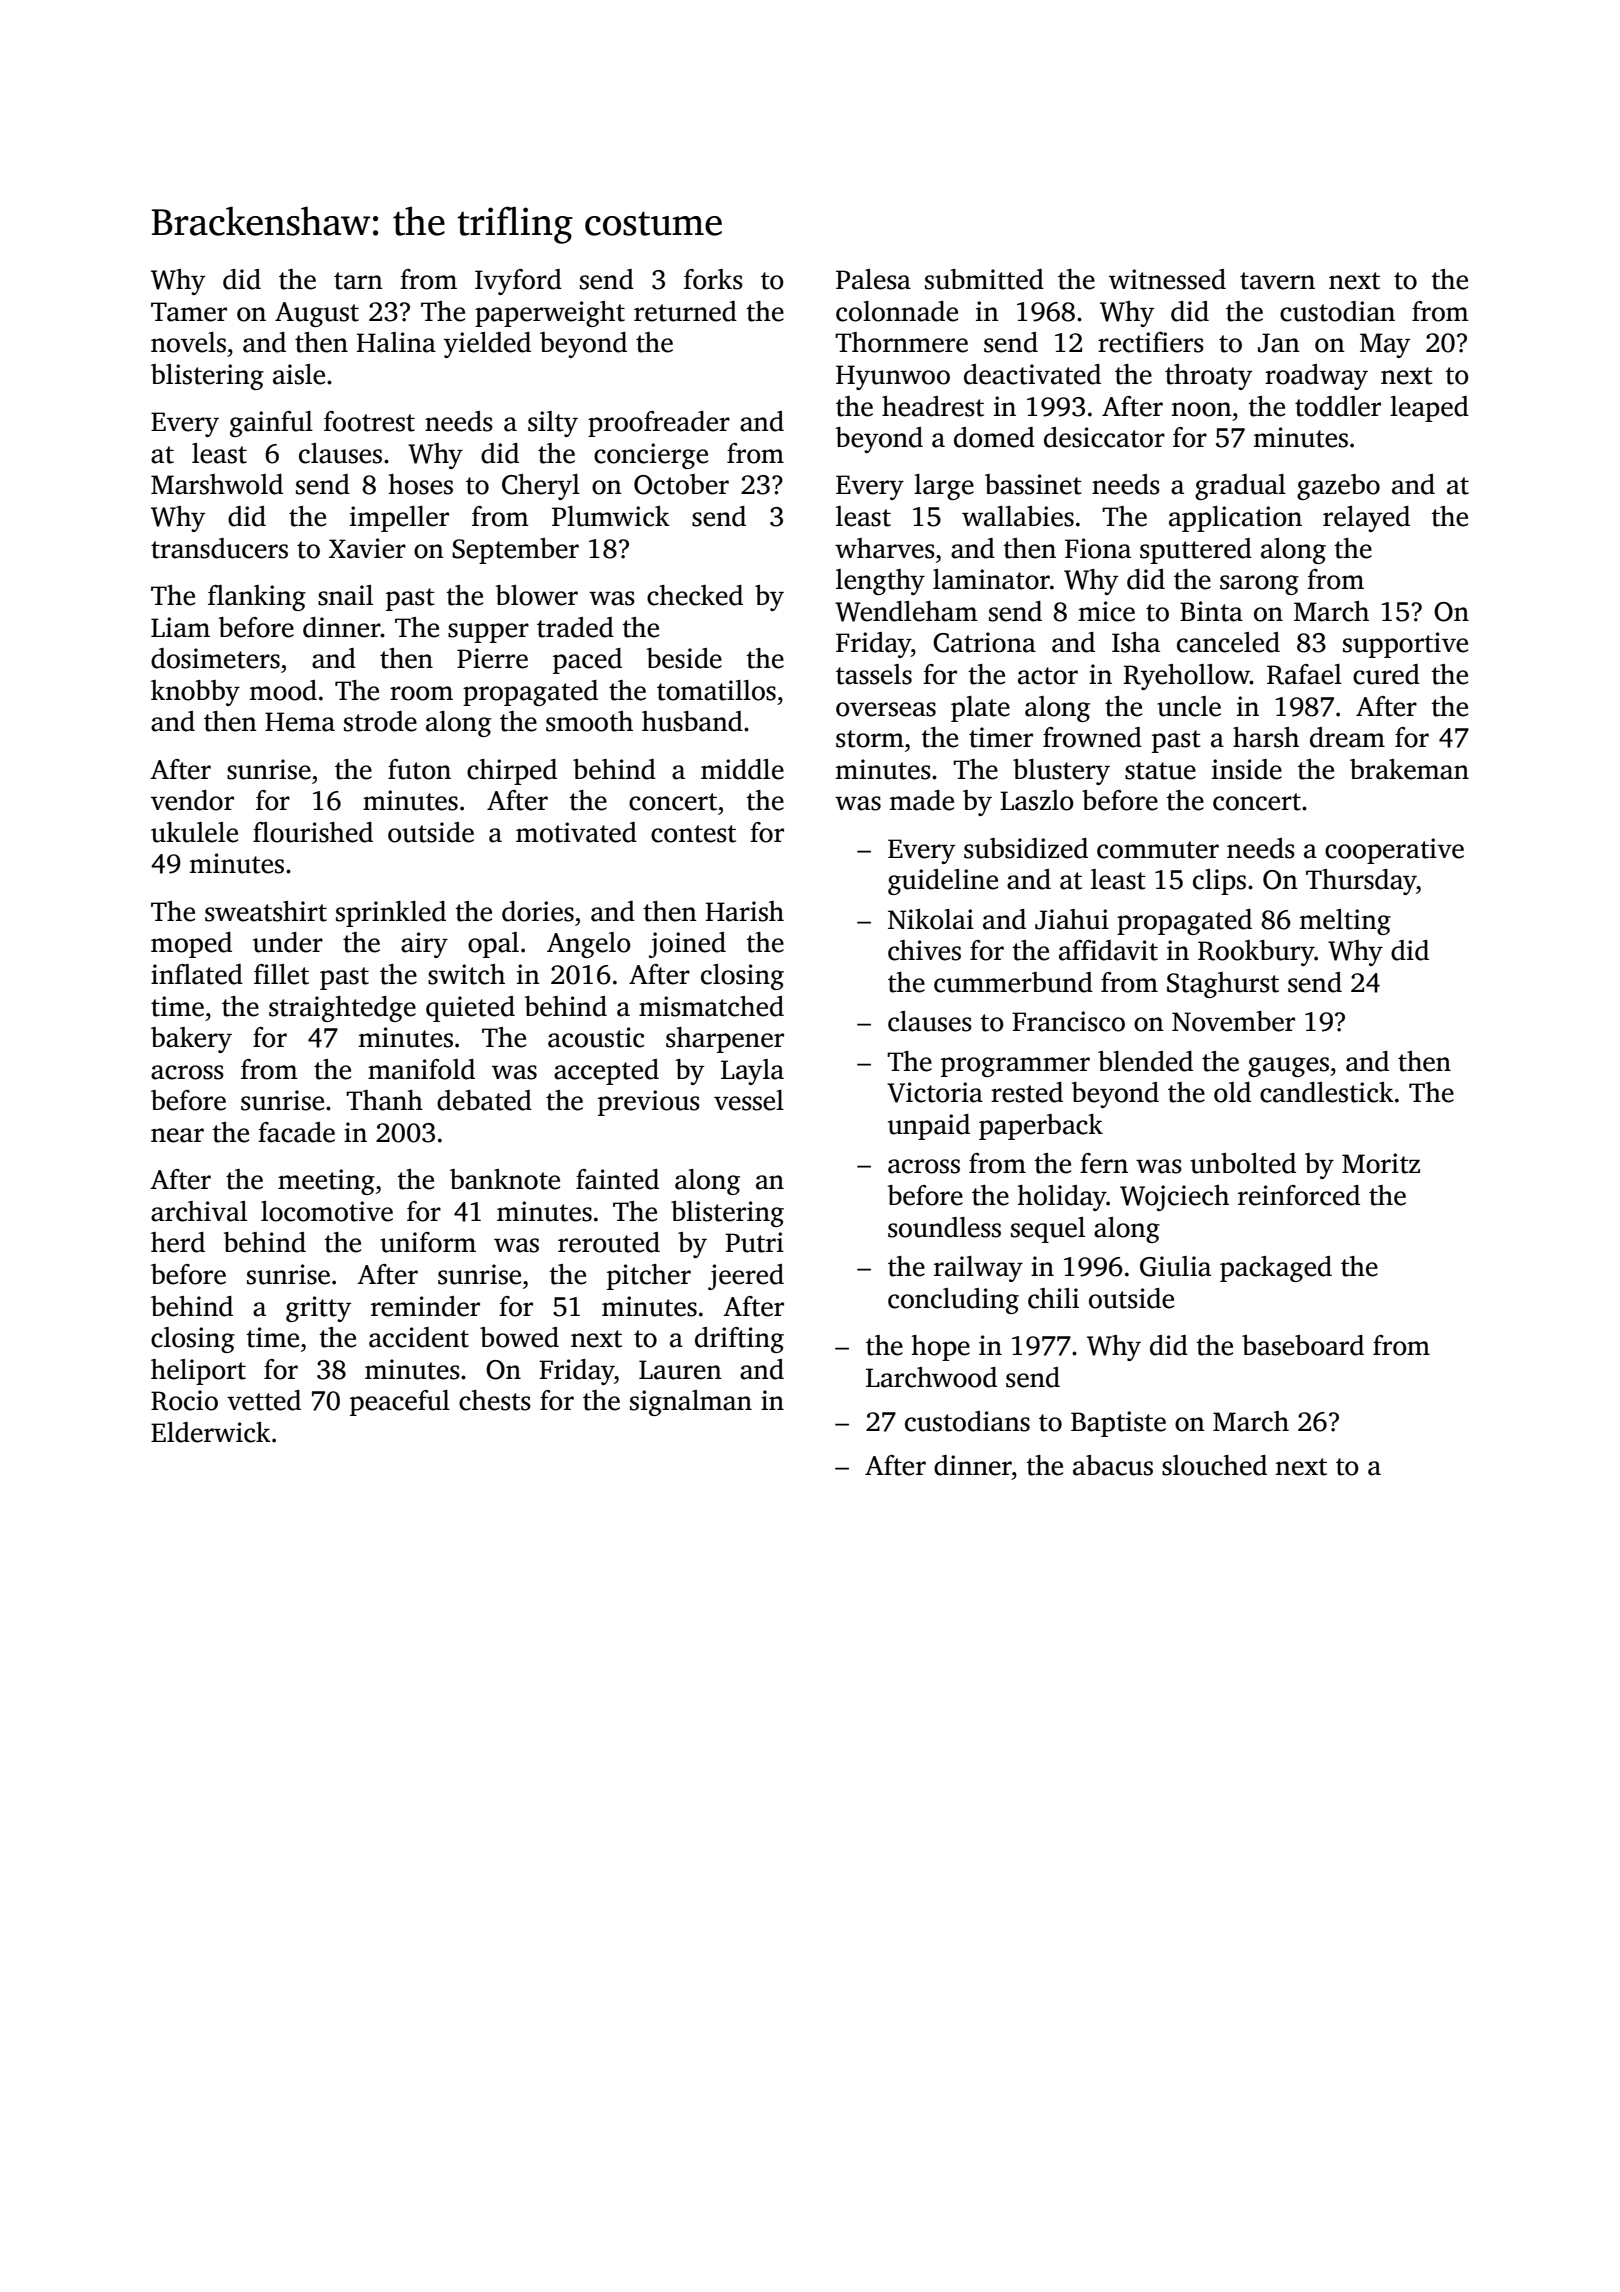  I want to click on witnessed, so click(1167, 279).
